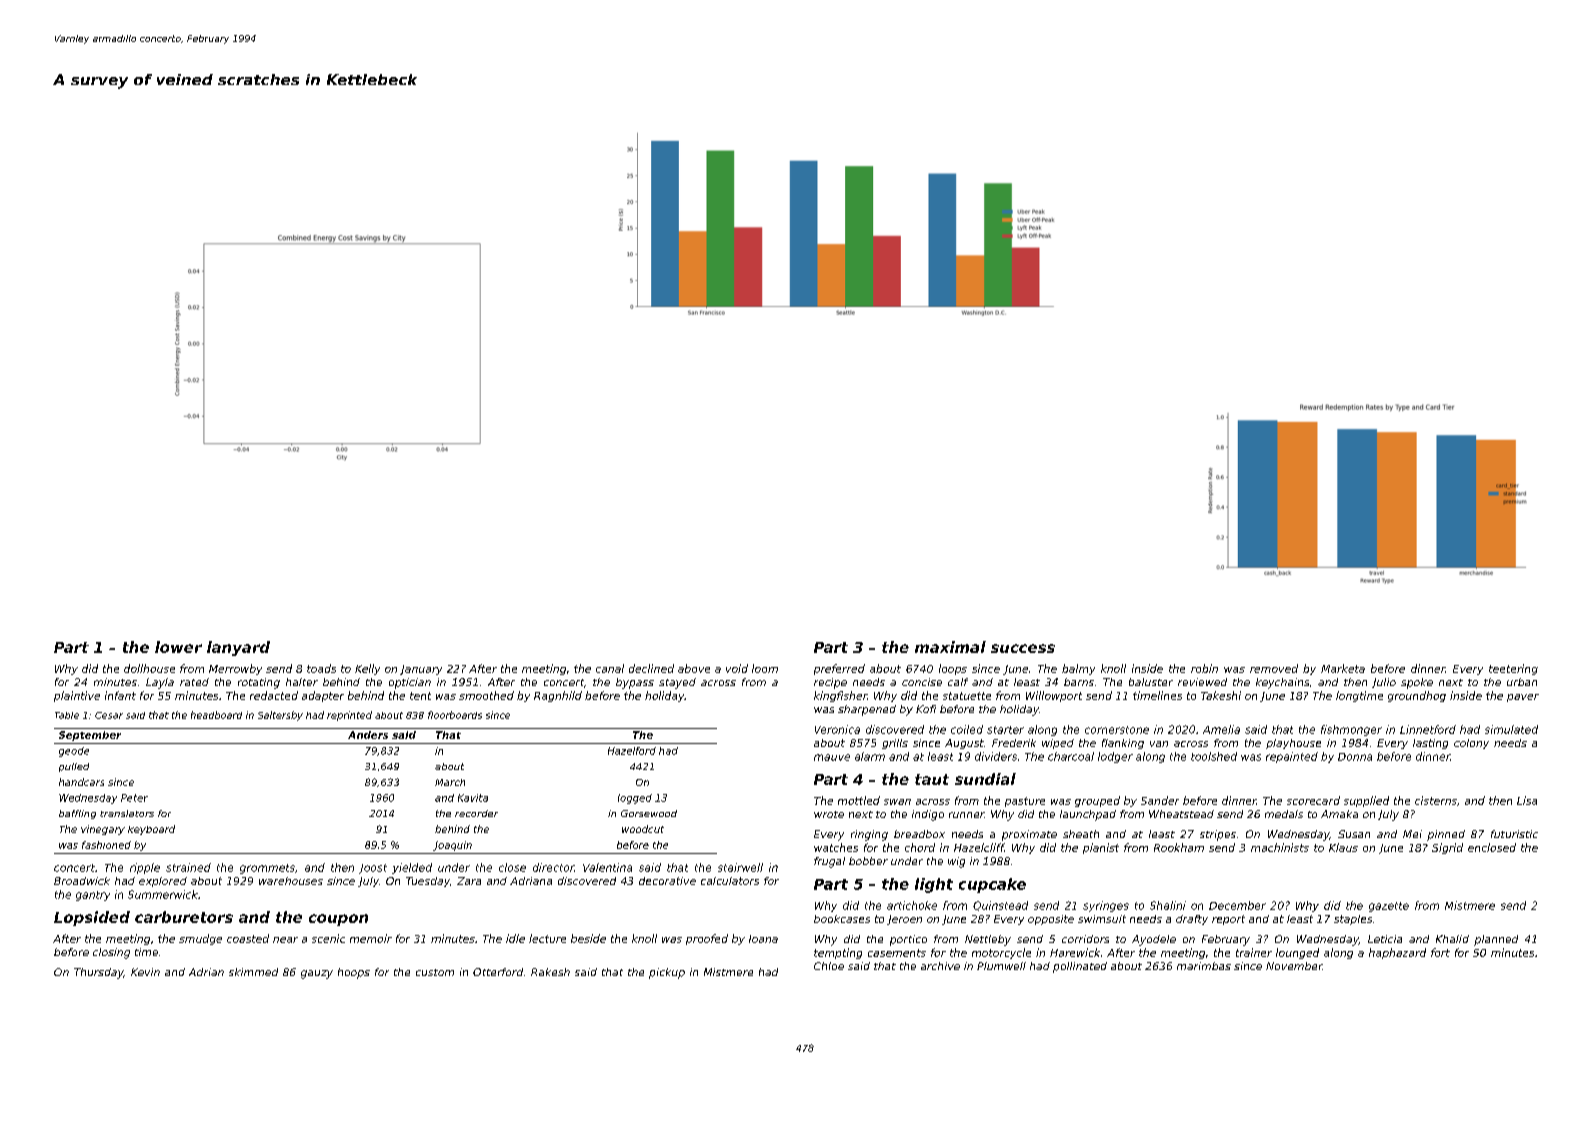  Describe the element at coordinates (92, 918) in the image. I see `Lopsided` at that location.
